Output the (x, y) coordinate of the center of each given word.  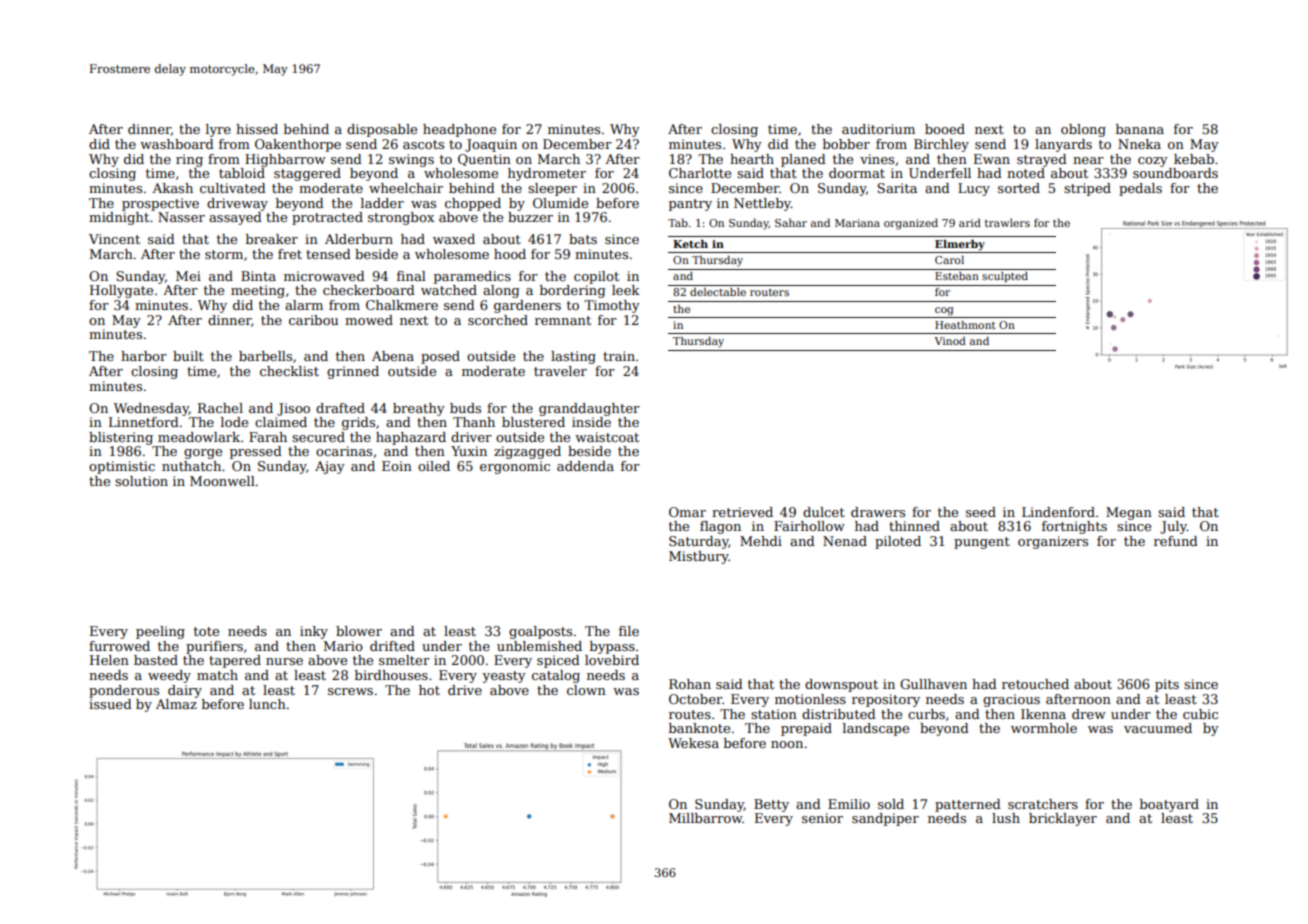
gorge (203, 454)
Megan (1129, 513)
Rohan (690, 684)
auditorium (878, 129)
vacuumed (1158, 728)
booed (945, 129)
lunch (267, 704)
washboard (177, 144)
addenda (585, 466)
